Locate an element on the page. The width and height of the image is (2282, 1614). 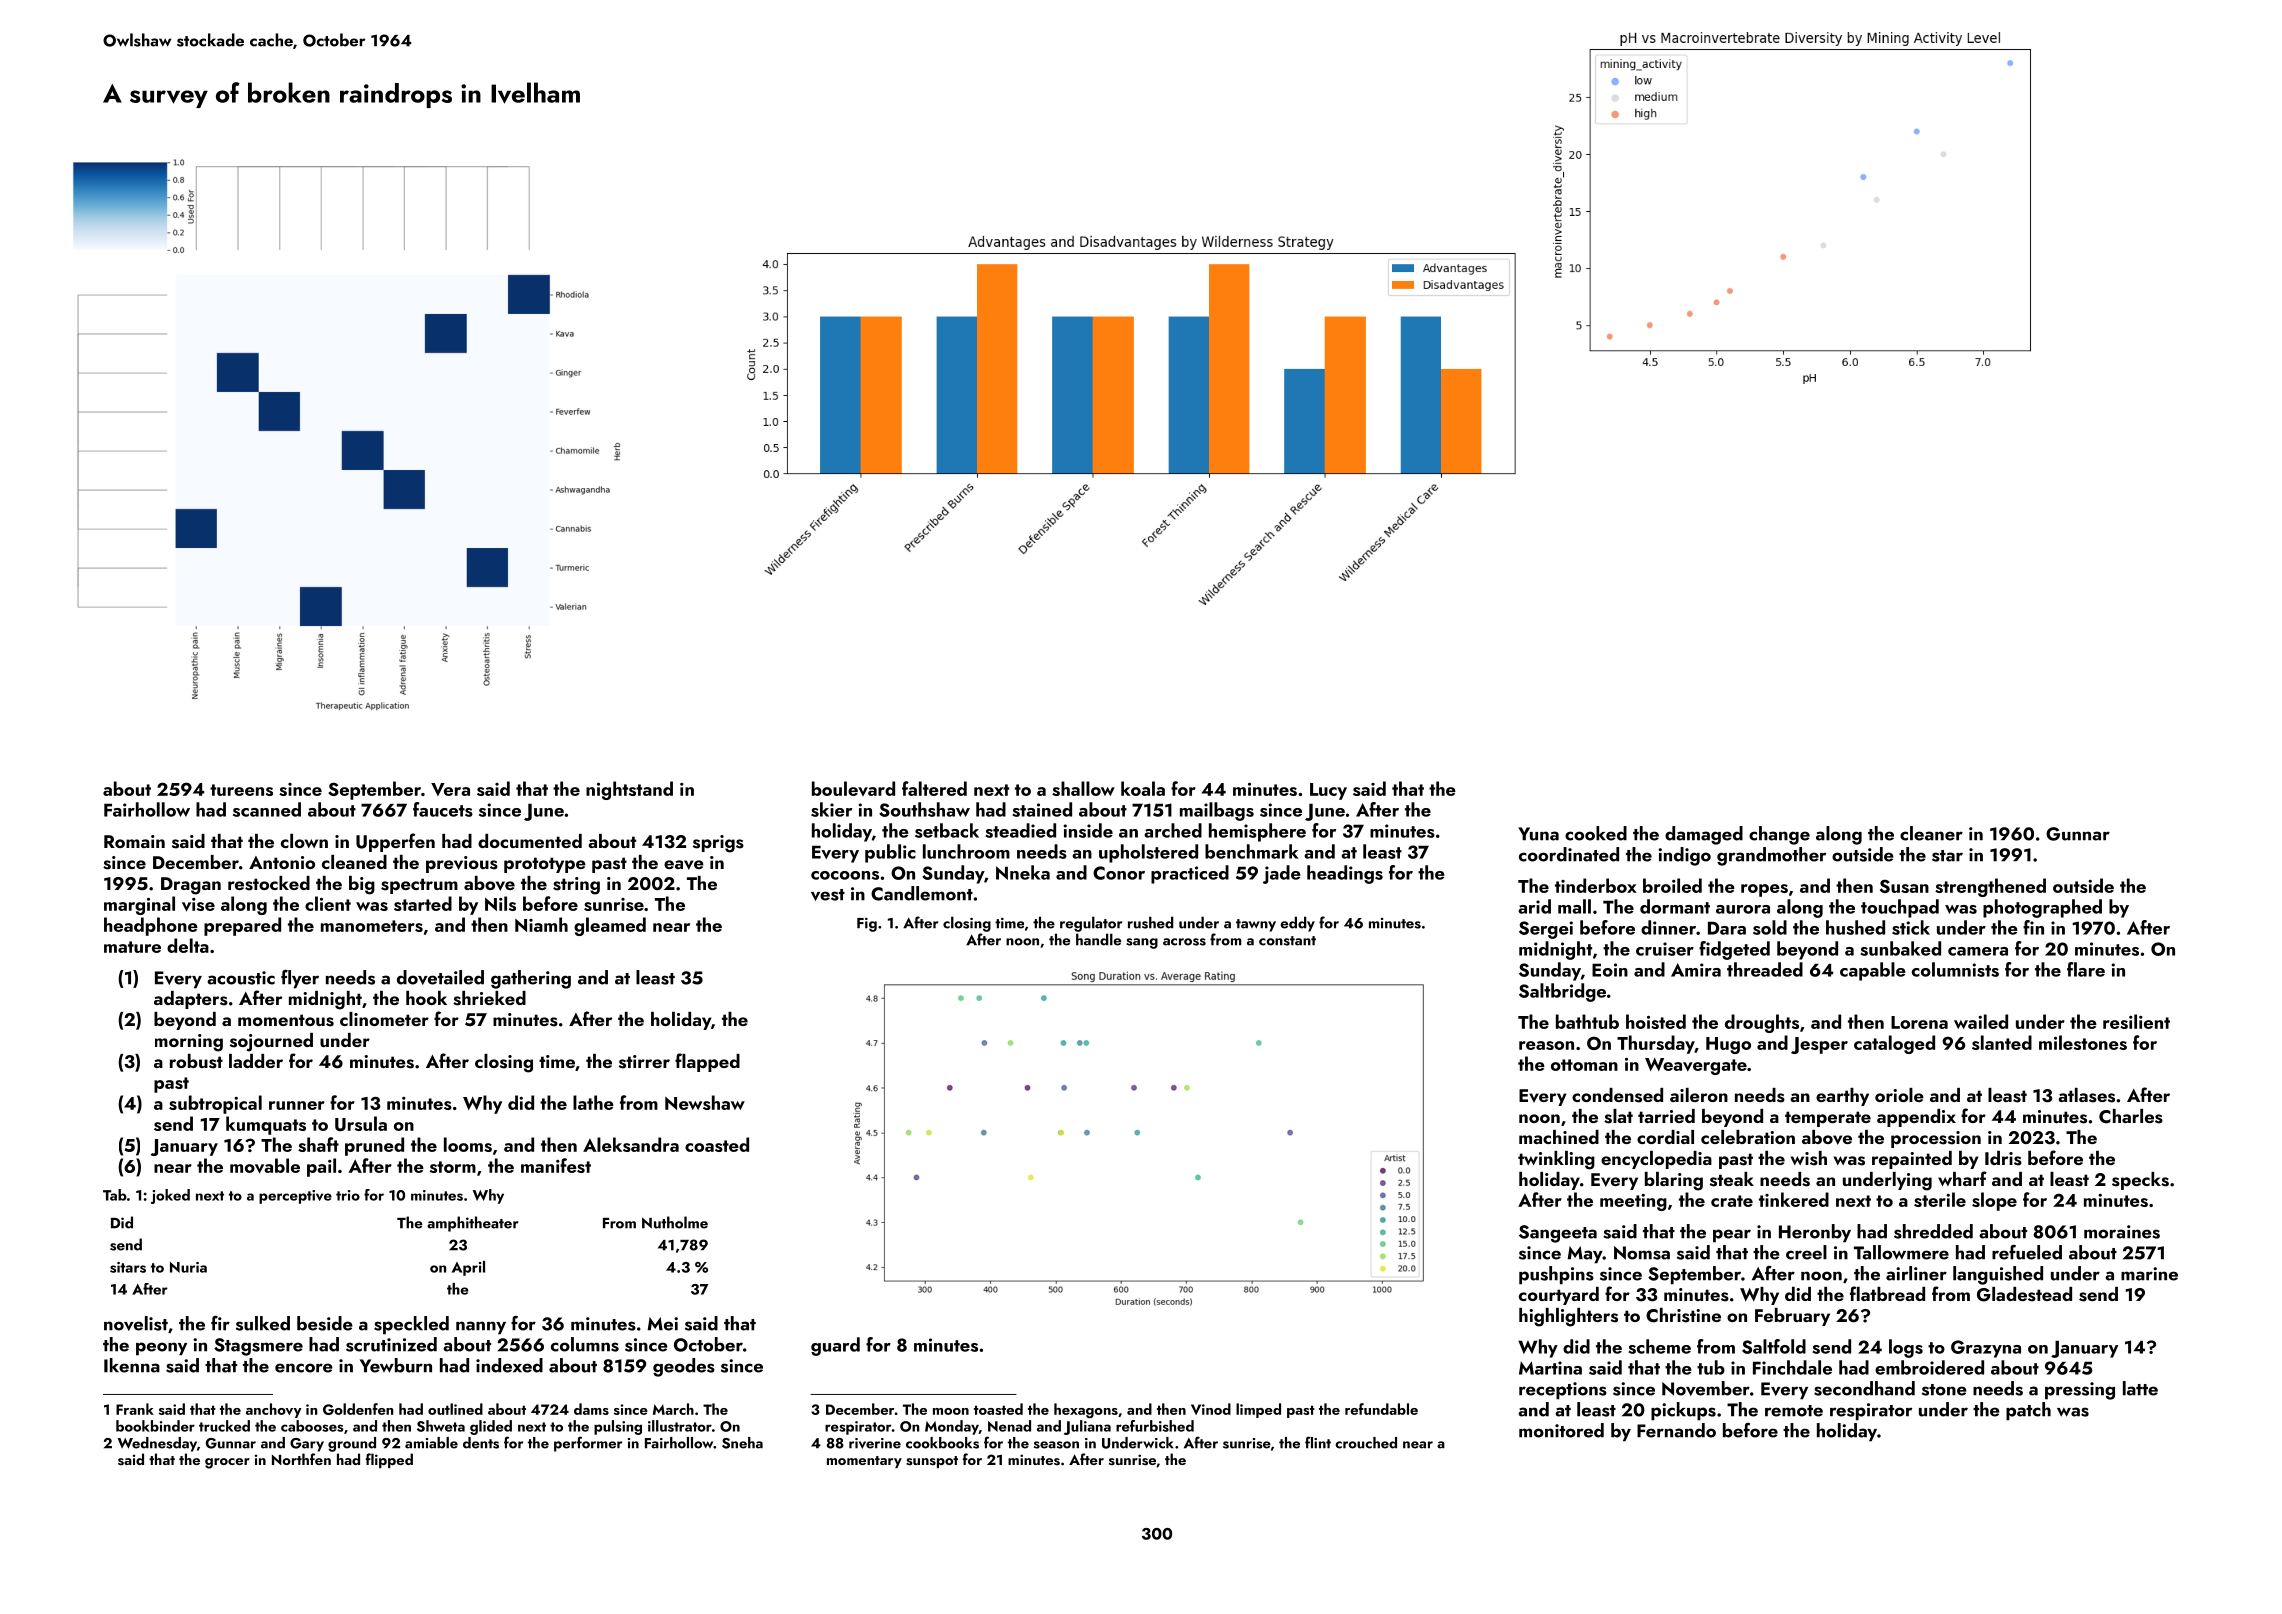
cleaner is located at coordinates (1931, 833).
